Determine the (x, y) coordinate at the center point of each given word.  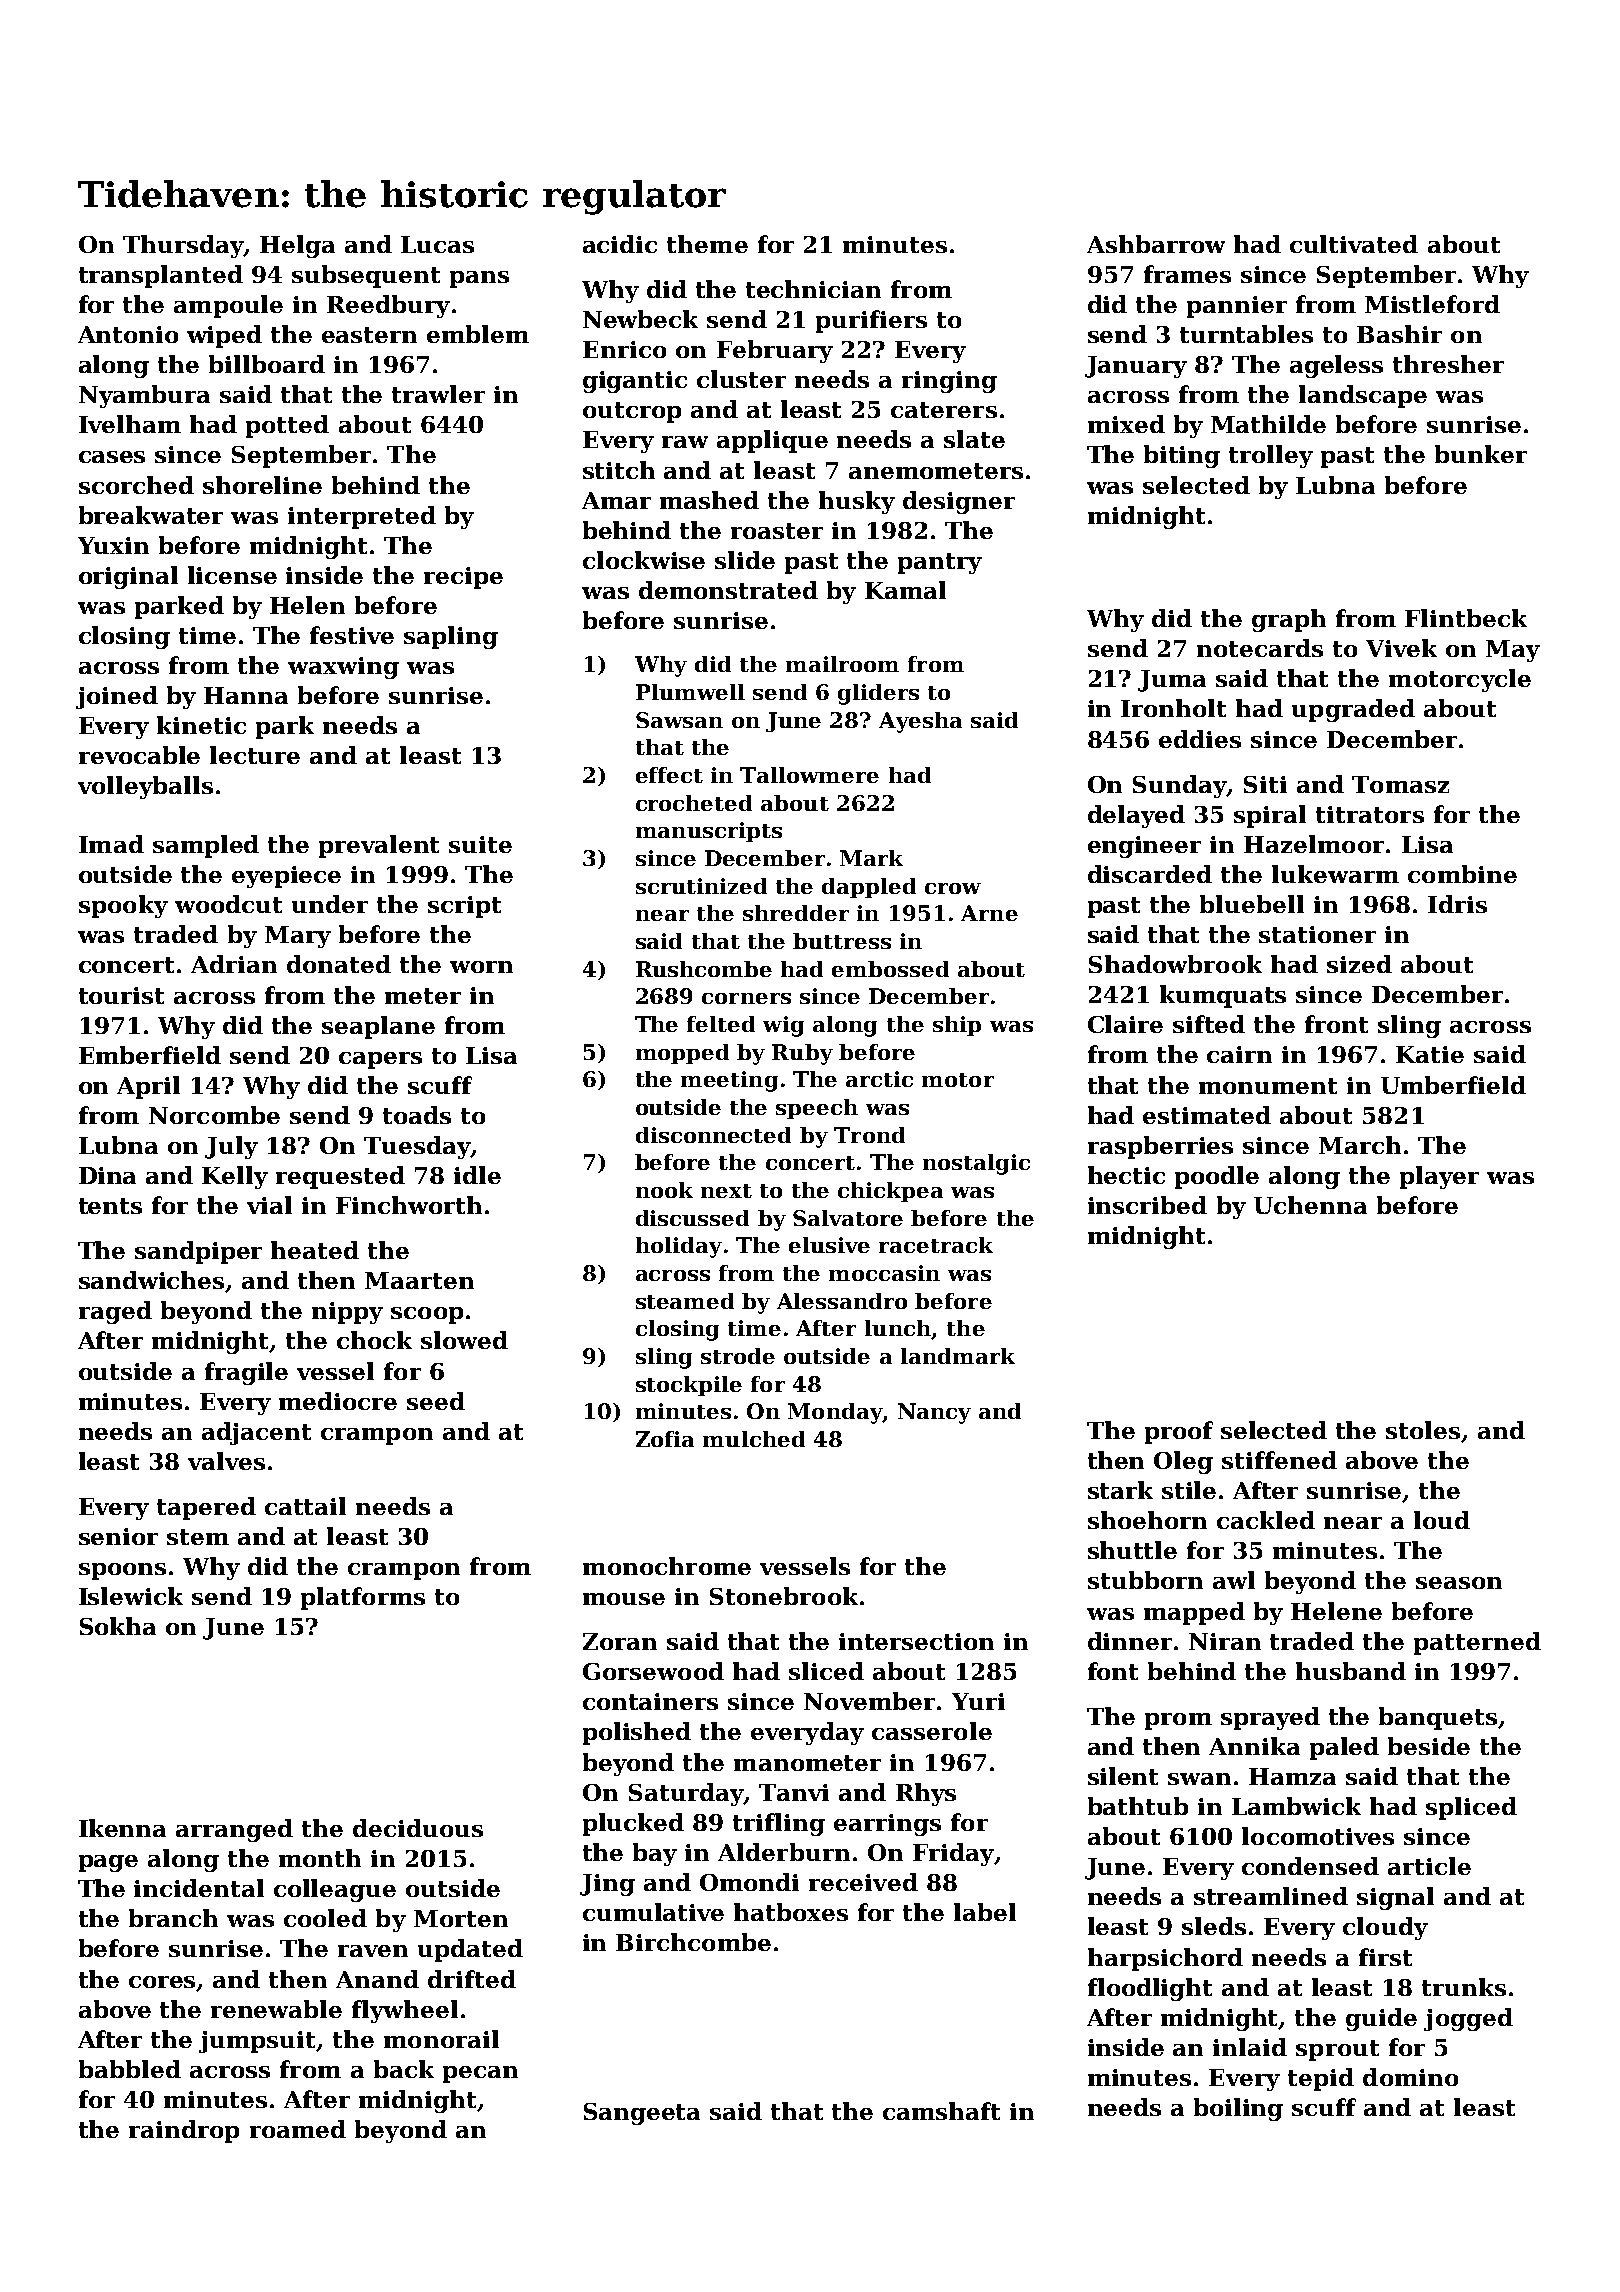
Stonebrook (784, 1596)
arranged (234, 1830)
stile (1189, 1490)
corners (746, 998)
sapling (451, 637)
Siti (1265, 784)
